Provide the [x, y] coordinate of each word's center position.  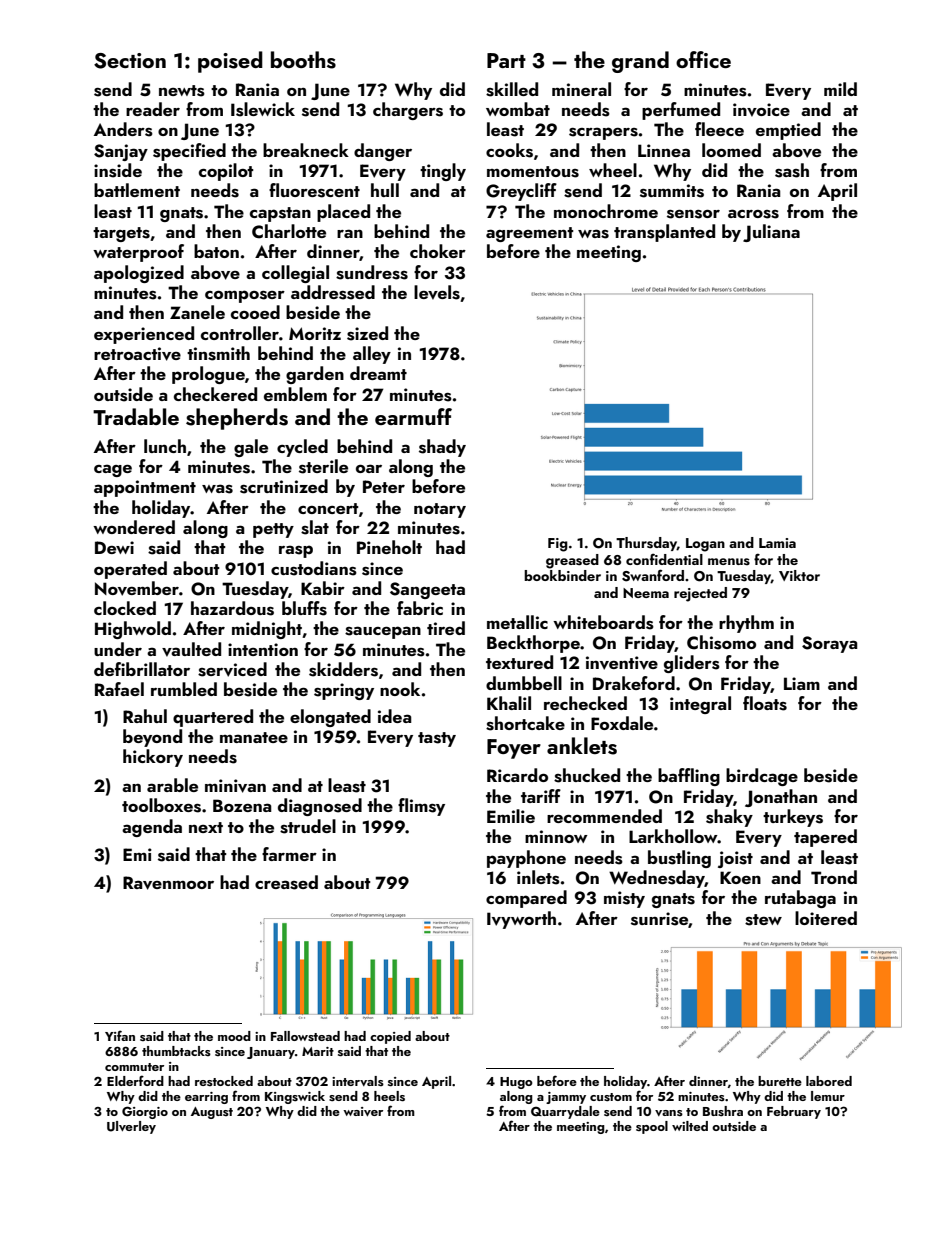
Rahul [145, 716]
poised [230, 62]
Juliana [771, 233]
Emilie [511, 816]
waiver [363, 1111]
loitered [826, 918]
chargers [408, 111]
